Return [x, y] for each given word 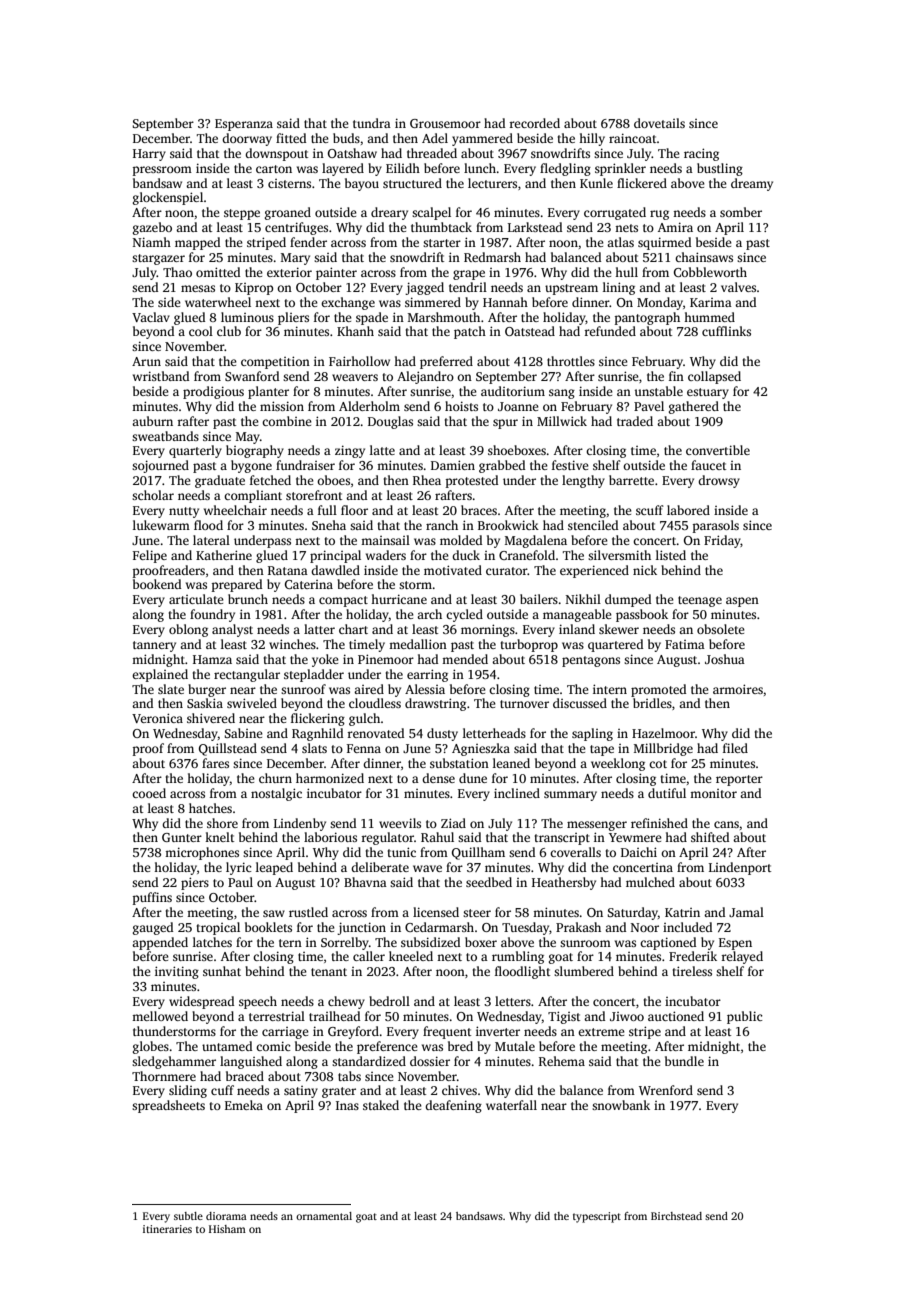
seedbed [489, 882]
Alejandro [425, 377]
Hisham [227, 1229]
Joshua [725, 659]
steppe [242, 214]
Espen [735, 944]
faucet [708, 465]
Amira [675, 227]
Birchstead [676, 1216]
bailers [539, 599]
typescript [597, 1217]
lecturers [492, 183]
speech [258, 1002]
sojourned [160, 466]
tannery [154, 646]
